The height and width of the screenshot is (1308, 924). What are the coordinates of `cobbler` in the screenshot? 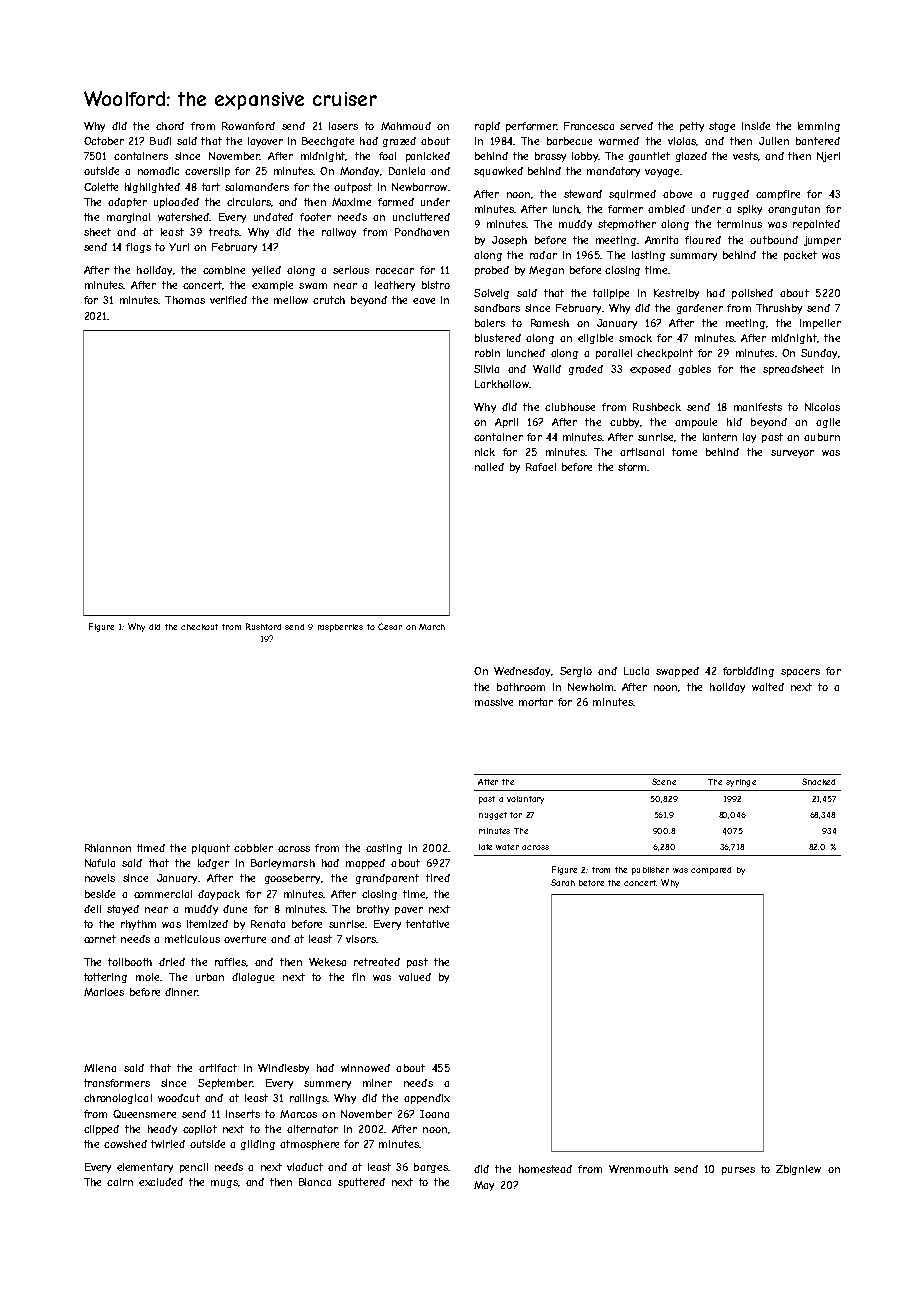 It's located at (253, 848).
